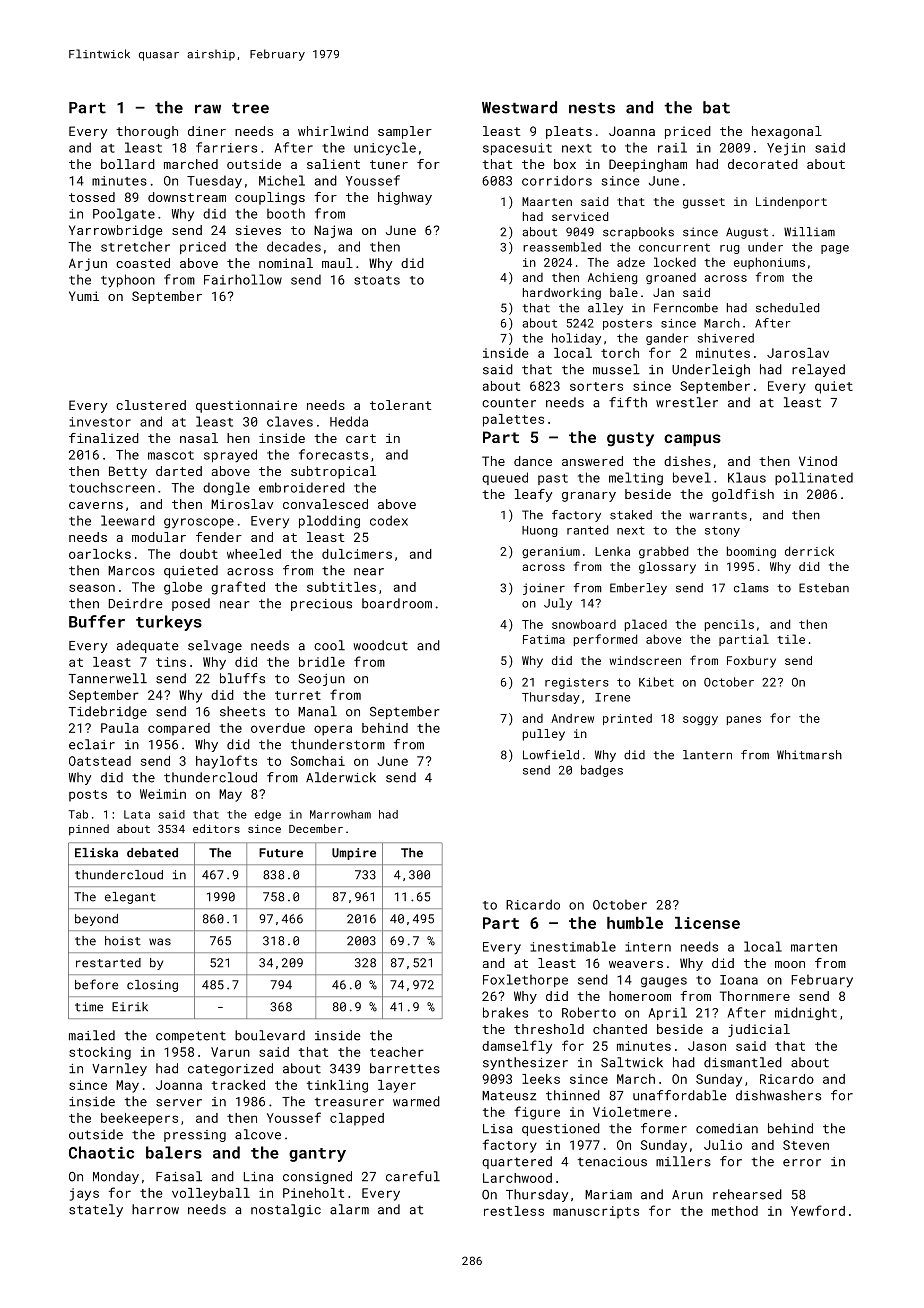 The image size is (924, 1308). Describe the element at coordinates (416, 1101) in the document. I see `warmed` at that location.
